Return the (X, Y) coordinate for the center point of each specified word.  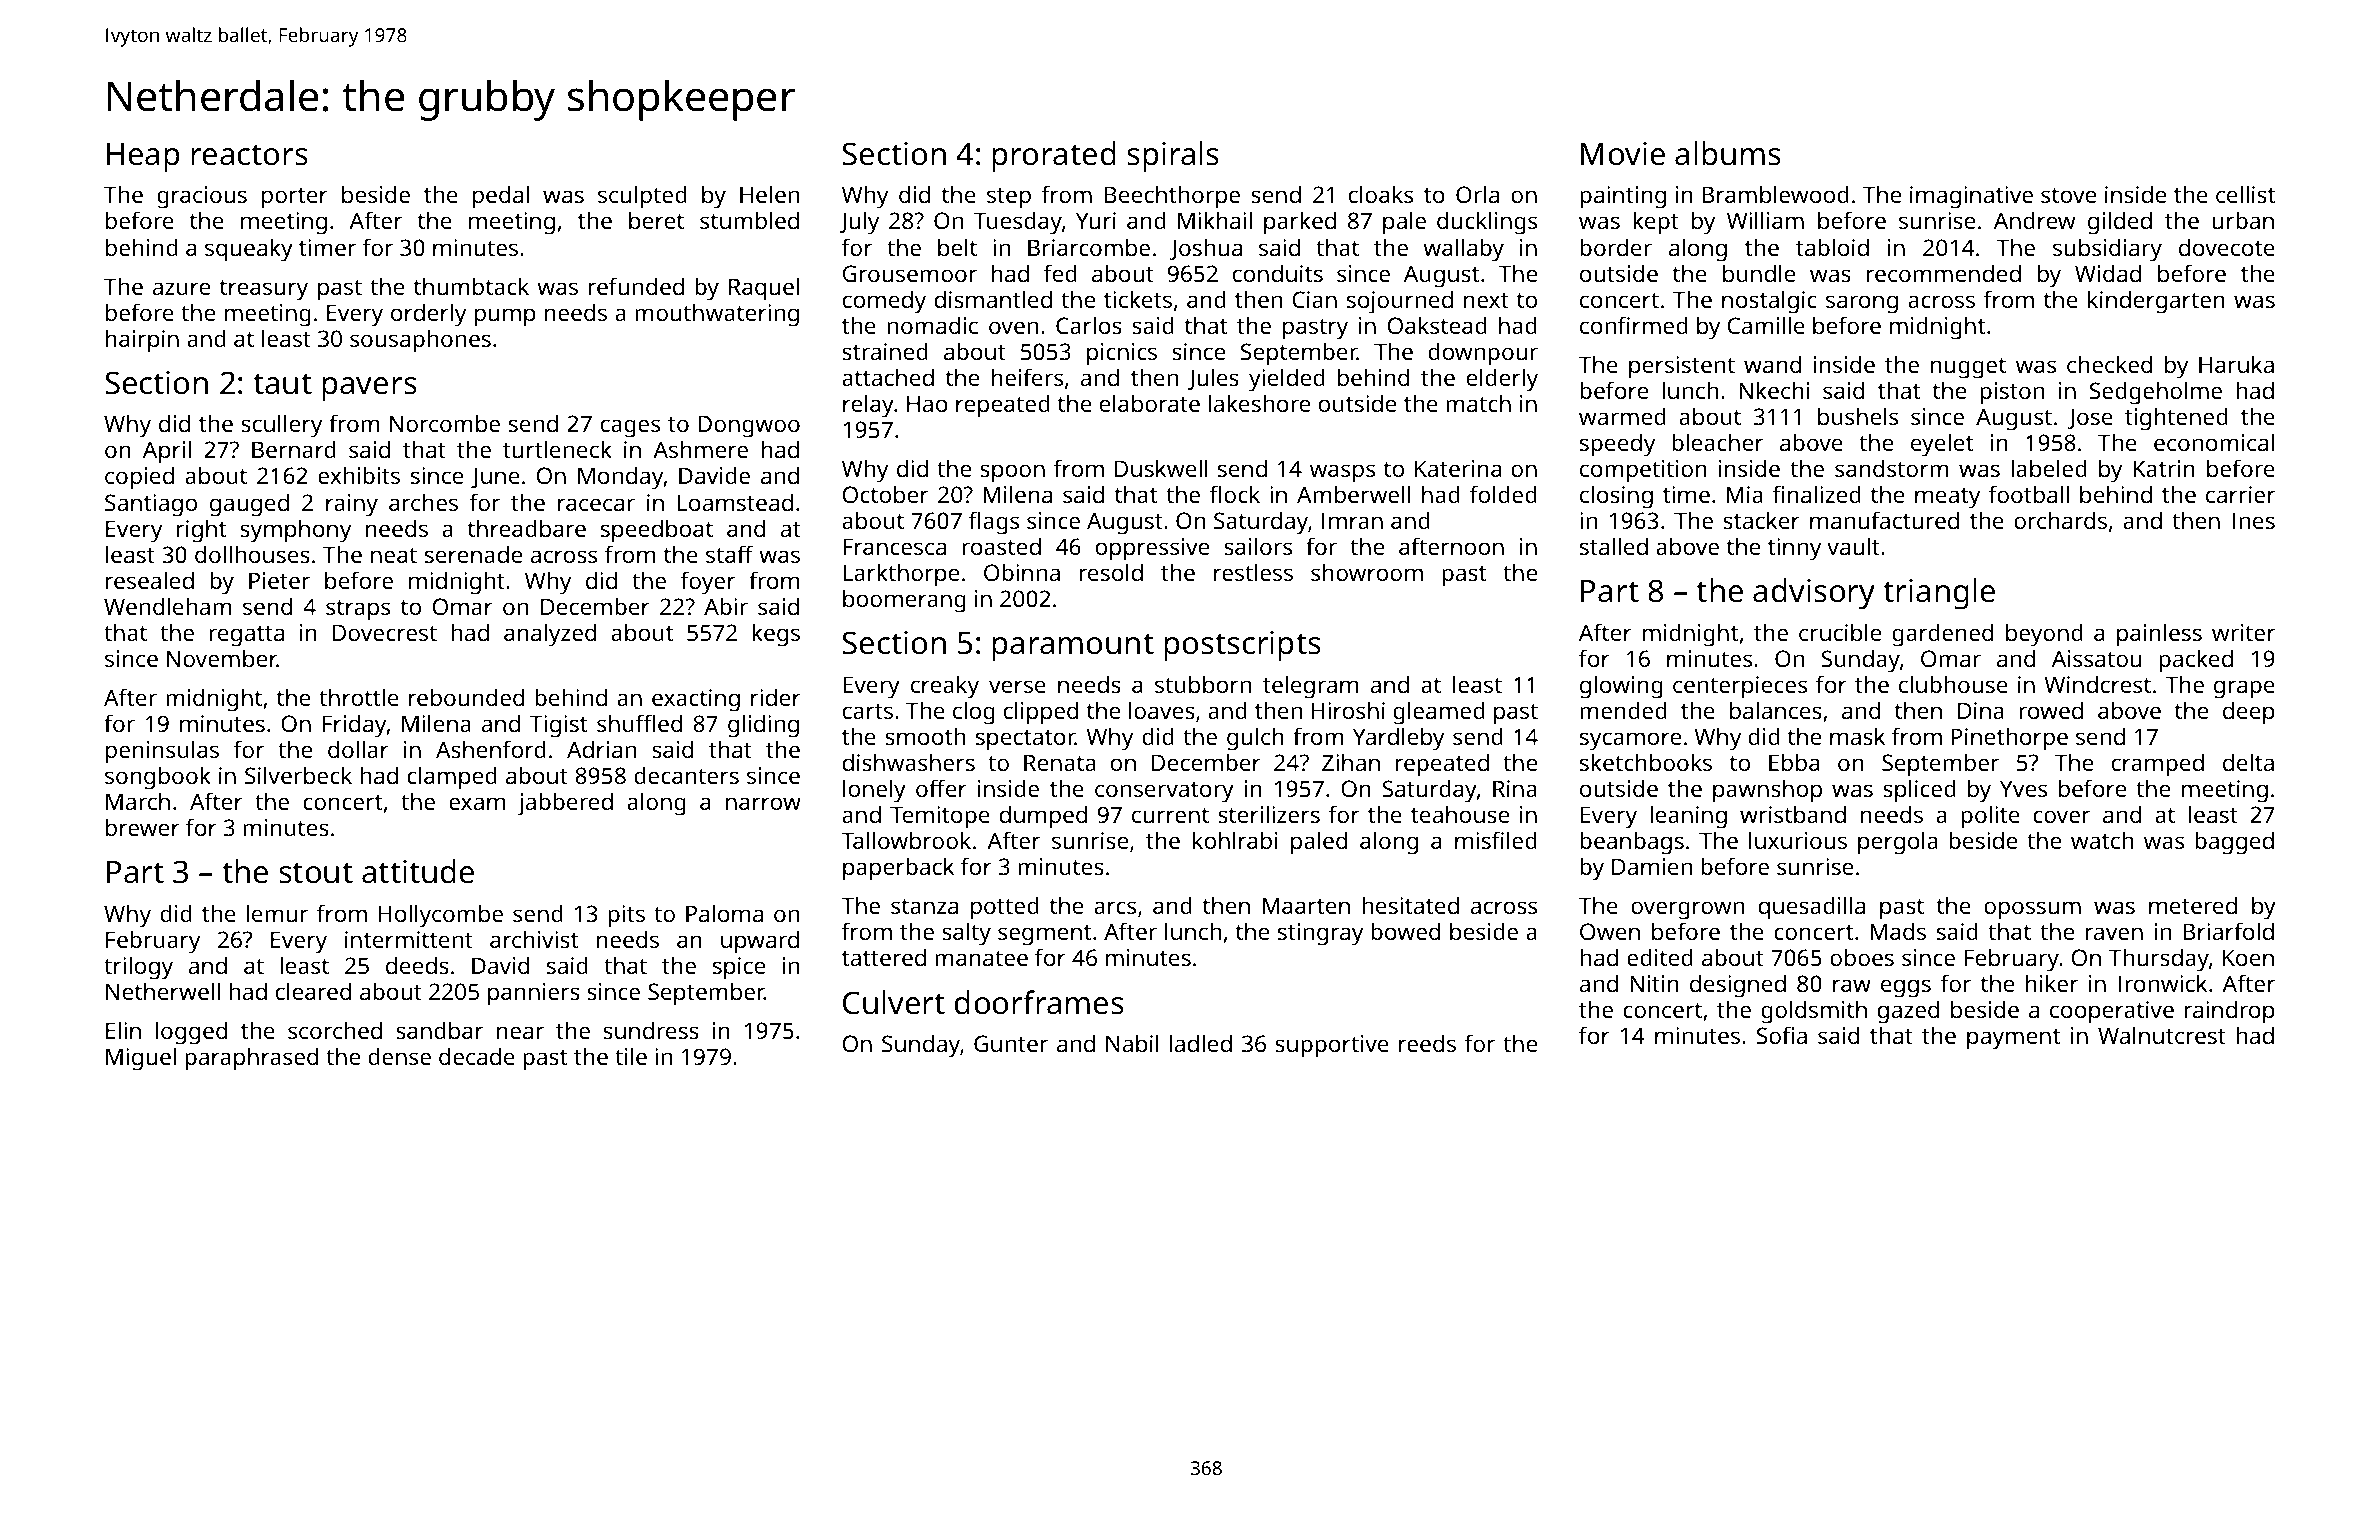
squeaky (249, 250)
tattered (884, 957)
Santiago (151, 505)
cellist (2245, 194)
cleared (313, 991)
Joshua (1206, 249)
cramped (2158, 765)
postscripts (1242, 646)
